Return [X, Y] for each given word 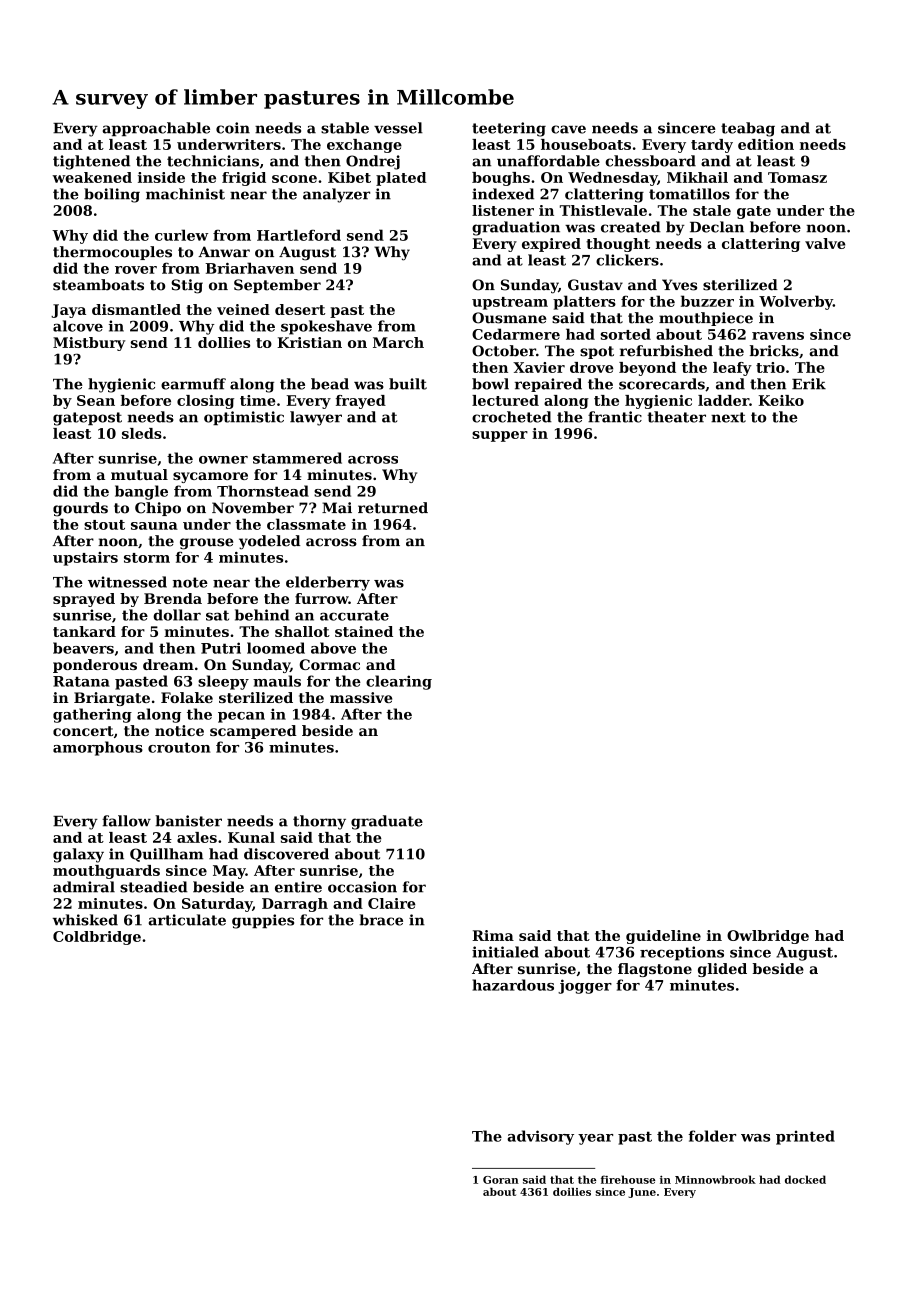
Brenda [173, 598]
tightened [91, 162]
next [728, 417]
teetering [509, 129]
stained [364, 631]
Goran [501, 1180]
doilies [572, 1192]
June [642, 1193]
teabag [748, 129]
